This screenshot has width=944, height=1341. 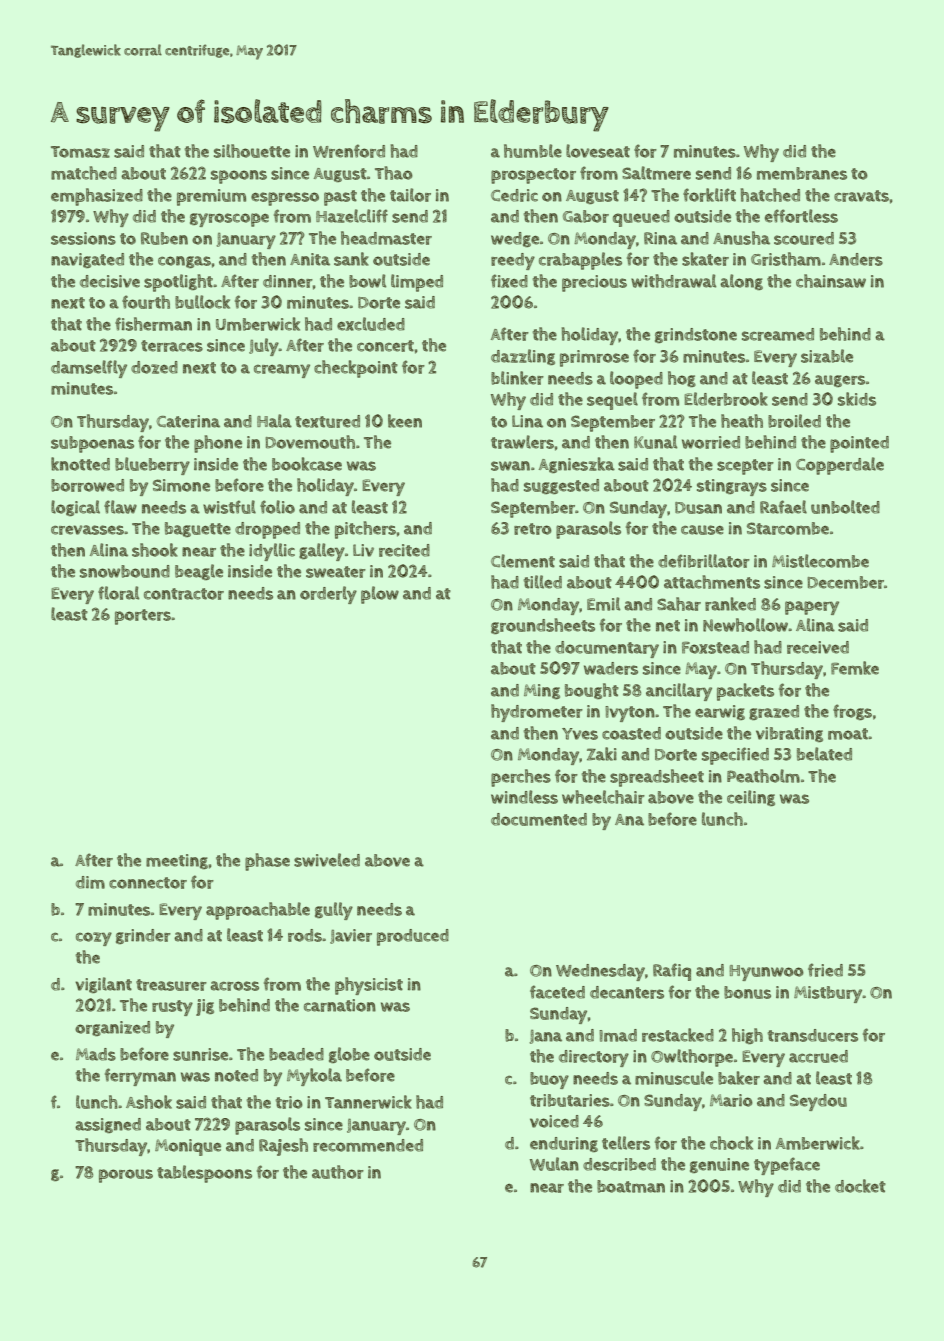 What do you see at coordinates (860, 1186) in the screenshot?
I see `docket` at bounding box center [860, 1186].
